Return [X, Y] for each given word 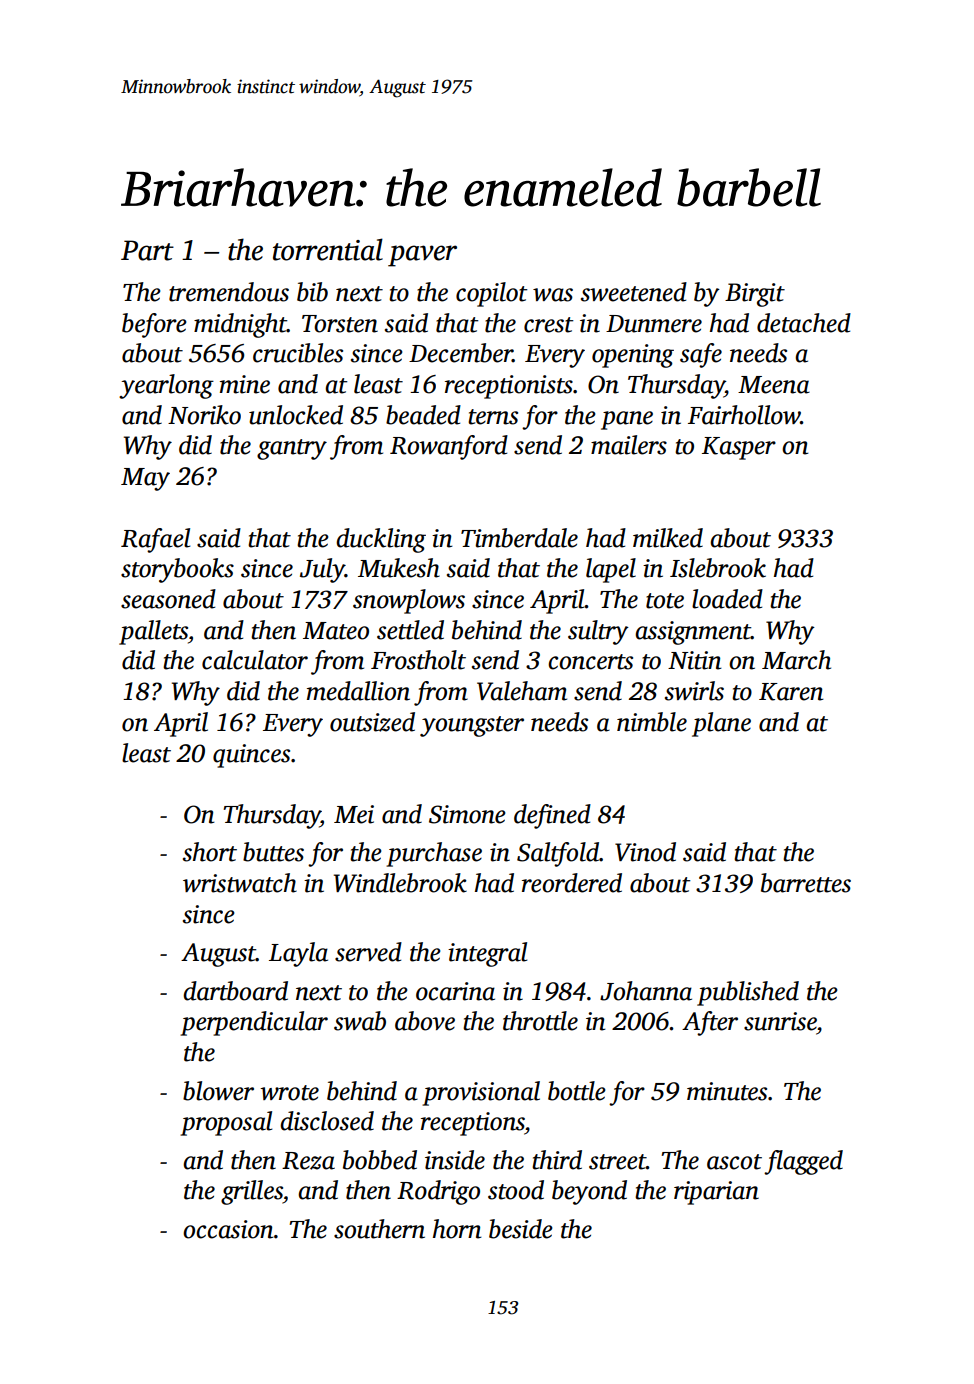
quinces [251, 756]
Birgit [755, 295]
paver [422, 256]
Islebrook [718, 568]
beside [520, 1229]
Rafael [155, 540]
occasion [228, 1229]
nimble [652, 722]
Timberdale [519, 538]
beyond [589, 1192]
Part [147, 250]
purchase [434, 854]
